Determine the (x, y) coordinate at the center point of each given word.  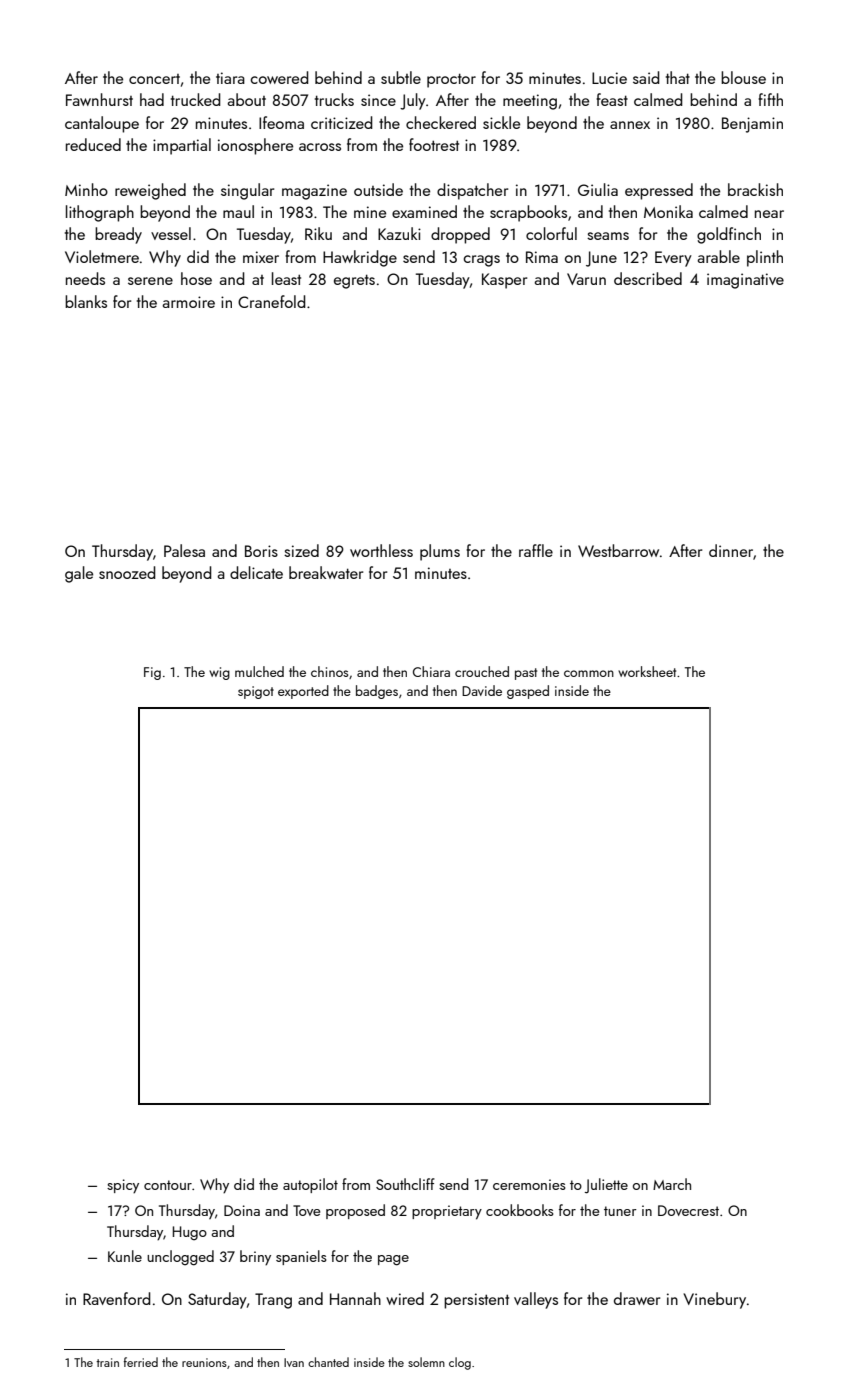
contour (168, 1185)
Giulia (598, 189)
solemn (426, 1362)
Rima (542, 257)
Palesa (184, 550)
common (589, 673)
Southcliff (405, 1184)
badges (377, 692)
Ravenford (117, 1298)
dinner (731, 550)
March (672, 1184)
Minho (86, 189)
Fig (152, 673)
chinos (329, 671)
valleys (536, 1300)
